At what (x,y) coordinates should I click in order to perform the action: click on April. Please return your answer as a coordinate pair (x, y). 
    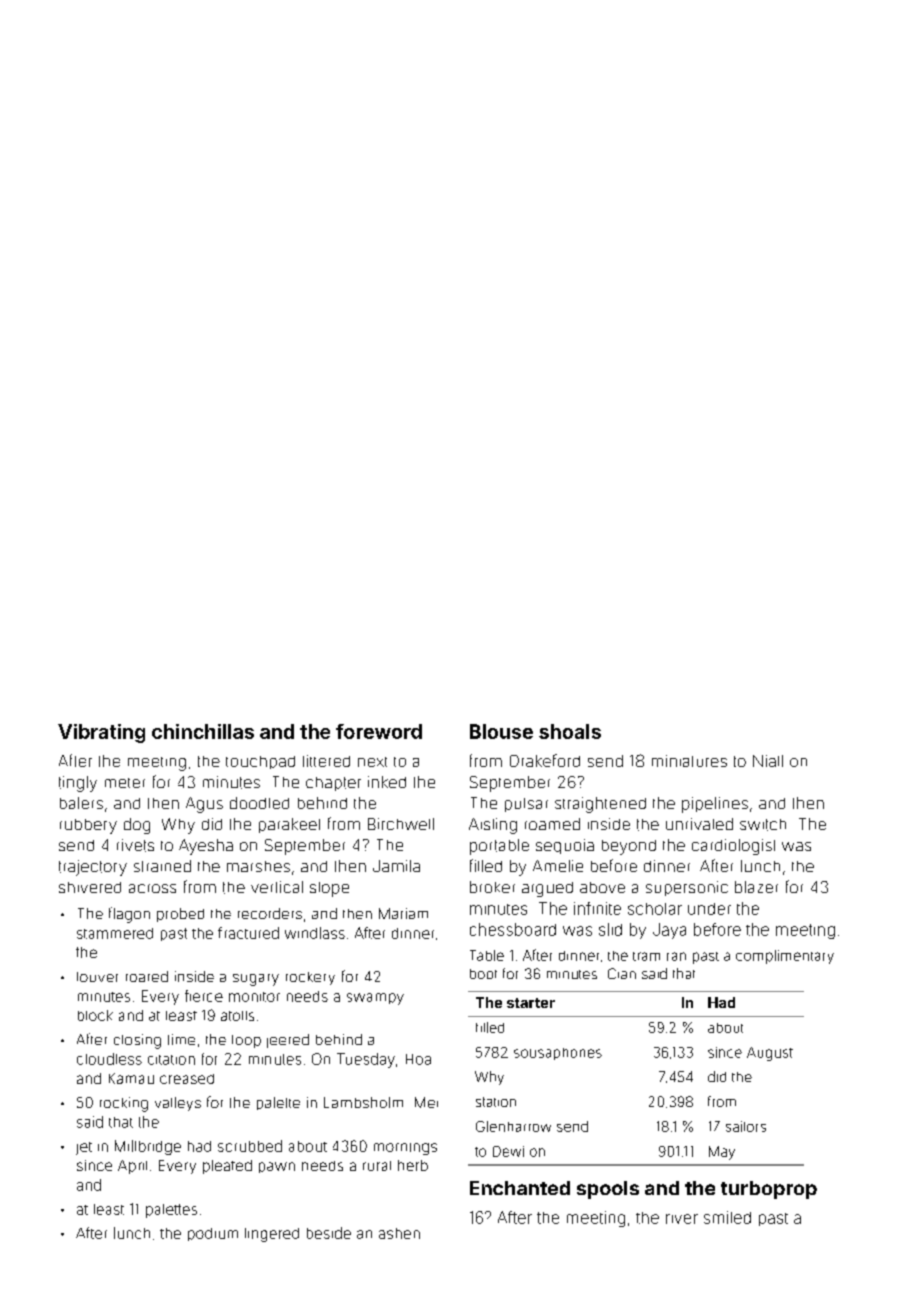
    Looking at the image, I should click on (132, 1167).
